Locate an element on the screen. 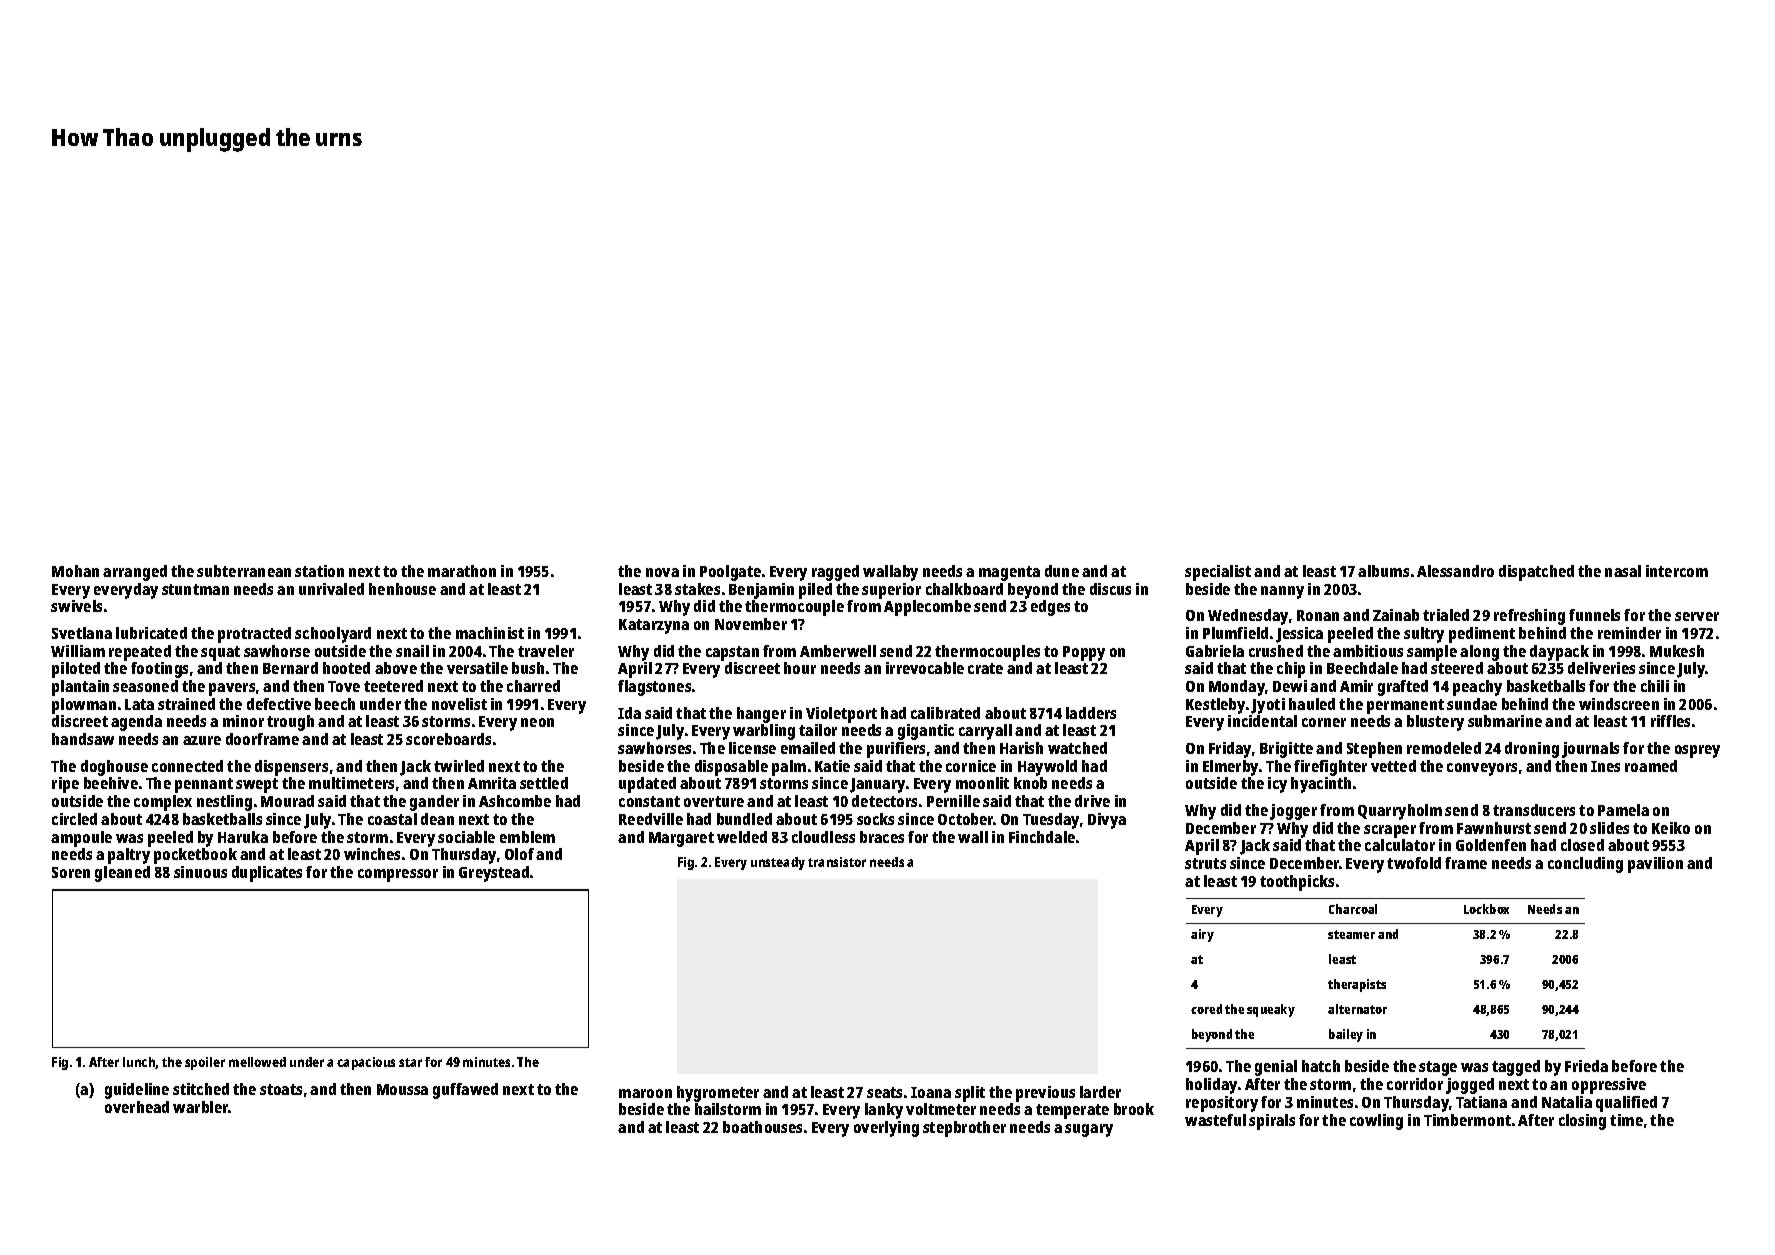 This screenshot has width=1775, height=1255. conveyors is located at coordinates (1482, 769).
